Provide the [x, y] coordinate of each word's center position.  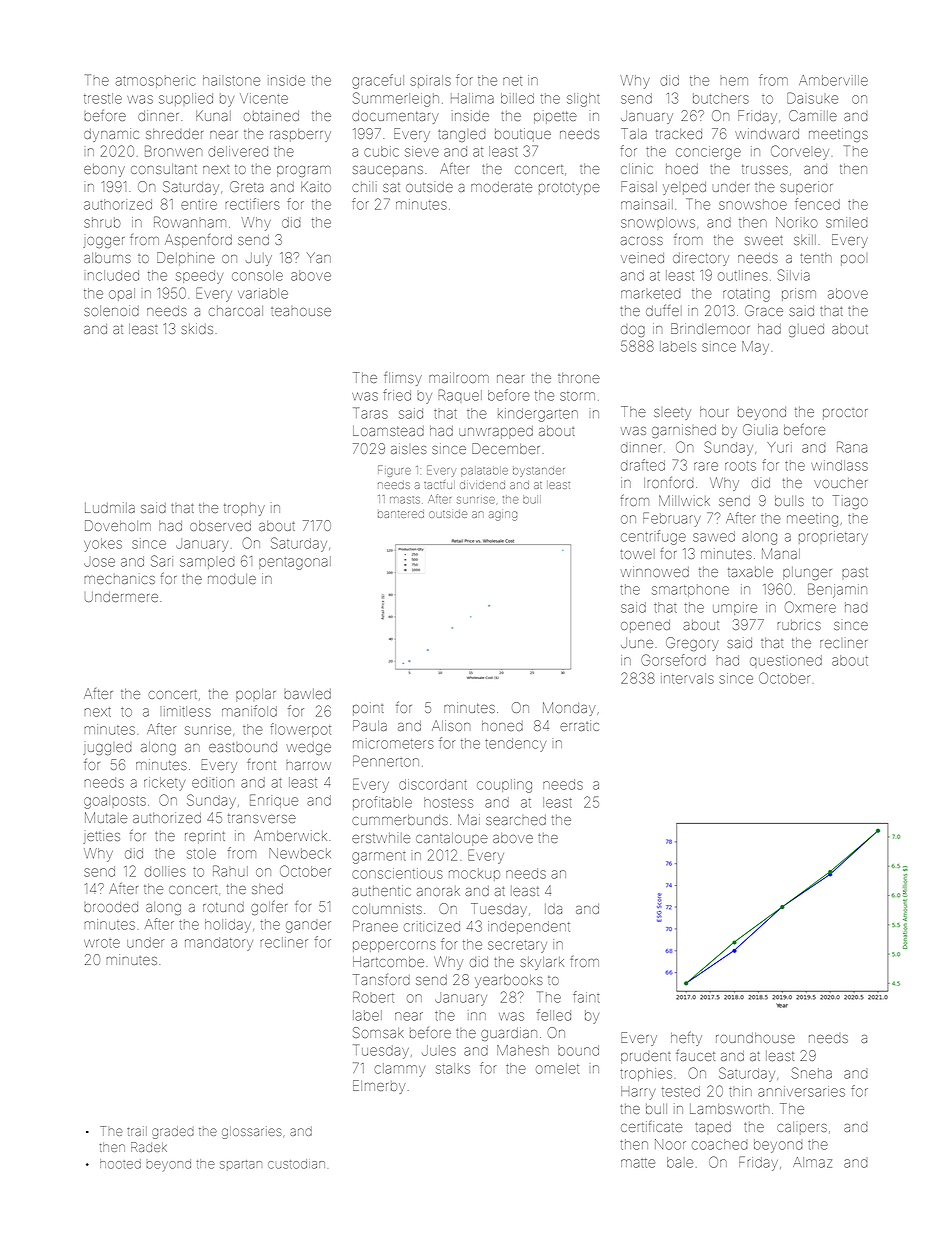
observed [220, 526]
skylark [542, 963]
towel [637, 554]
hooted [120, 1164]
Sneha [812, 1073]
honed [502, 726]
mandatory [219, 944]
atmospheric [155, 81]
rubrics [799, 624]
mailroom [459, 377]
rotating [746, 295]
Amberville [833, 80]
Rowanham [190, 222]
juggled [107, 749]
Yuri [780, 448]
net [512, 81]
